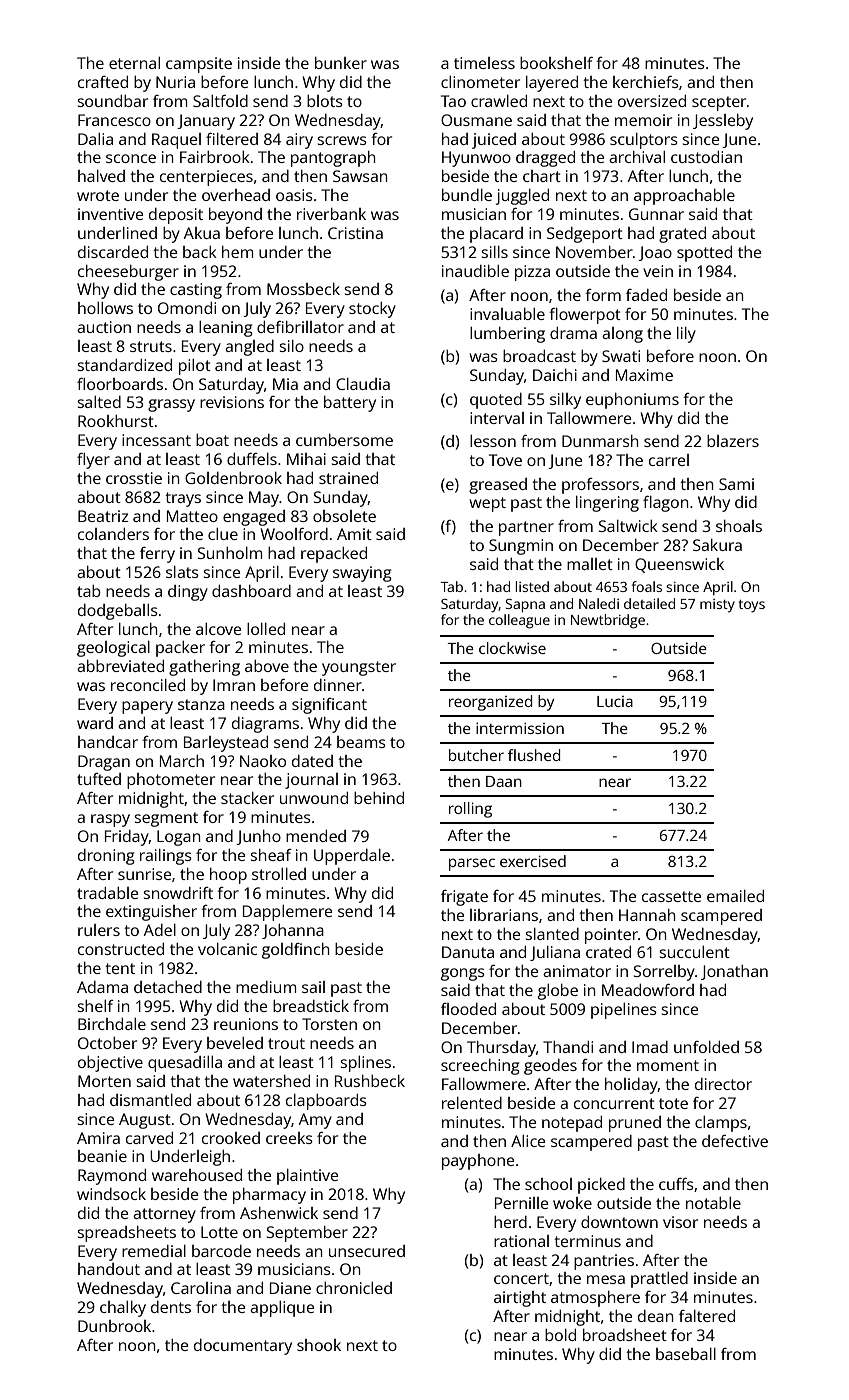 The image size is (849, 1400). I want to click on custodian, so click(706, 157).
